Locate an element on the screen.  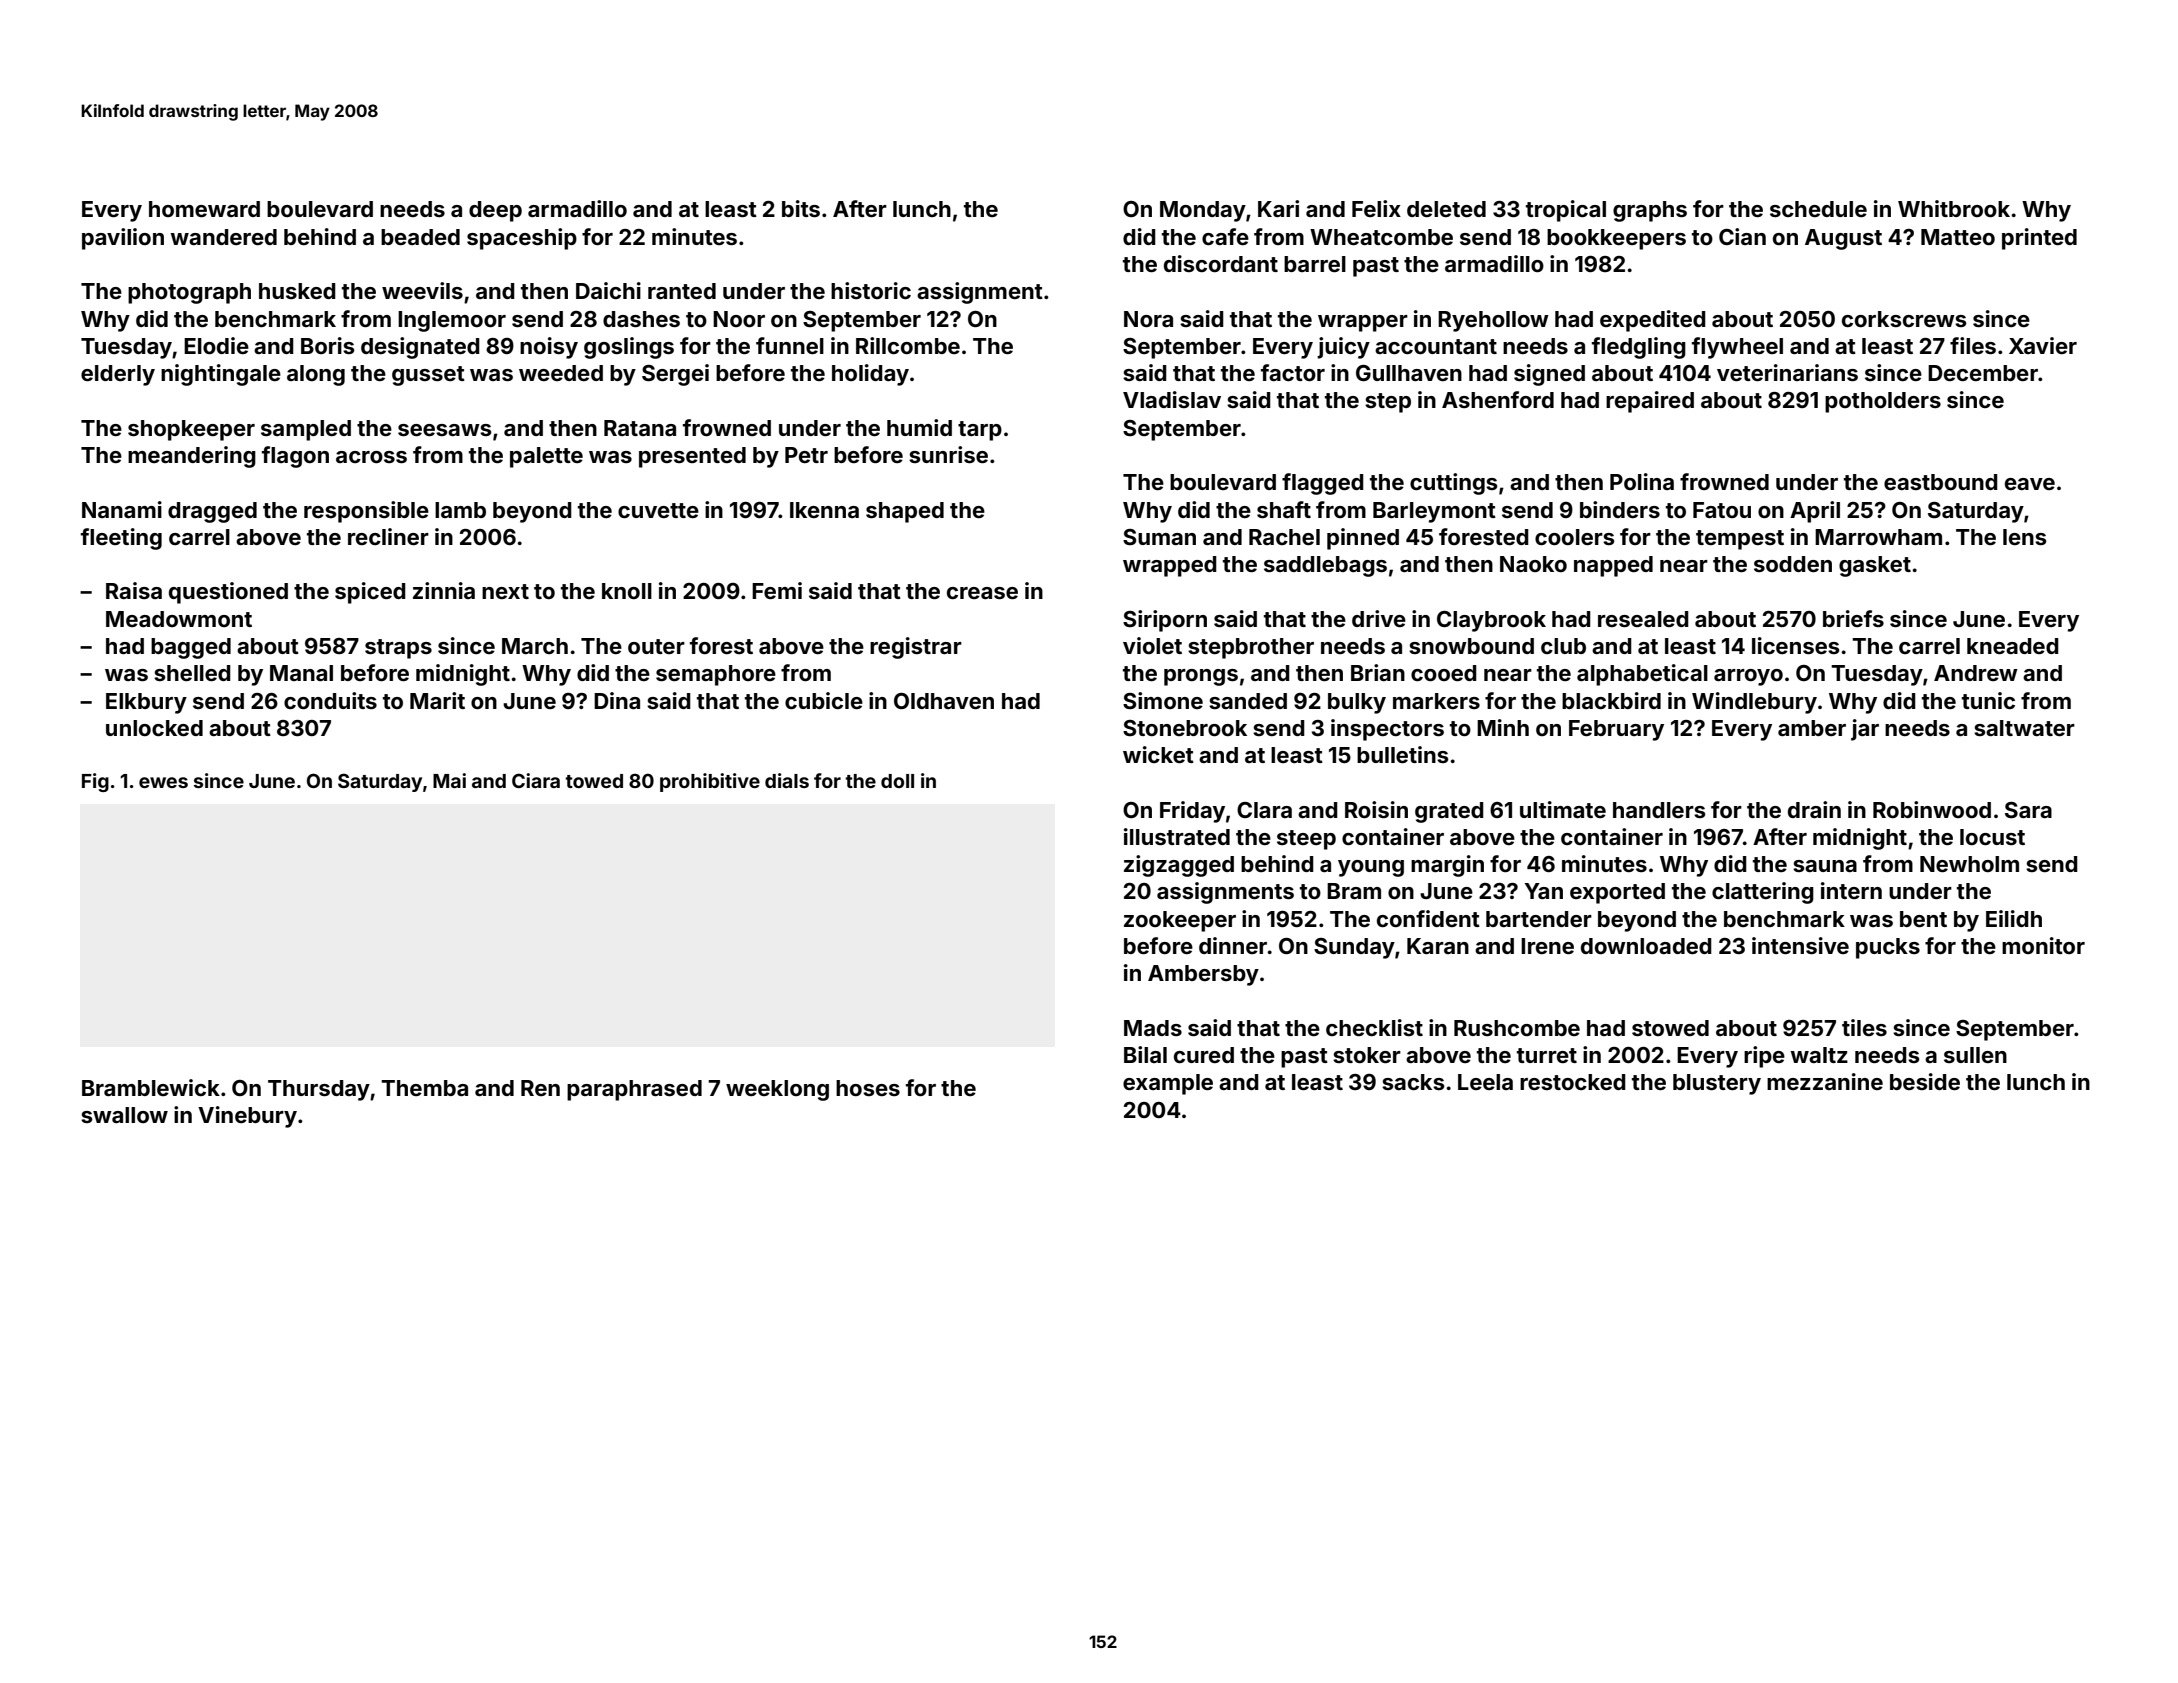
Petr is located at coordinates (806, 455).
